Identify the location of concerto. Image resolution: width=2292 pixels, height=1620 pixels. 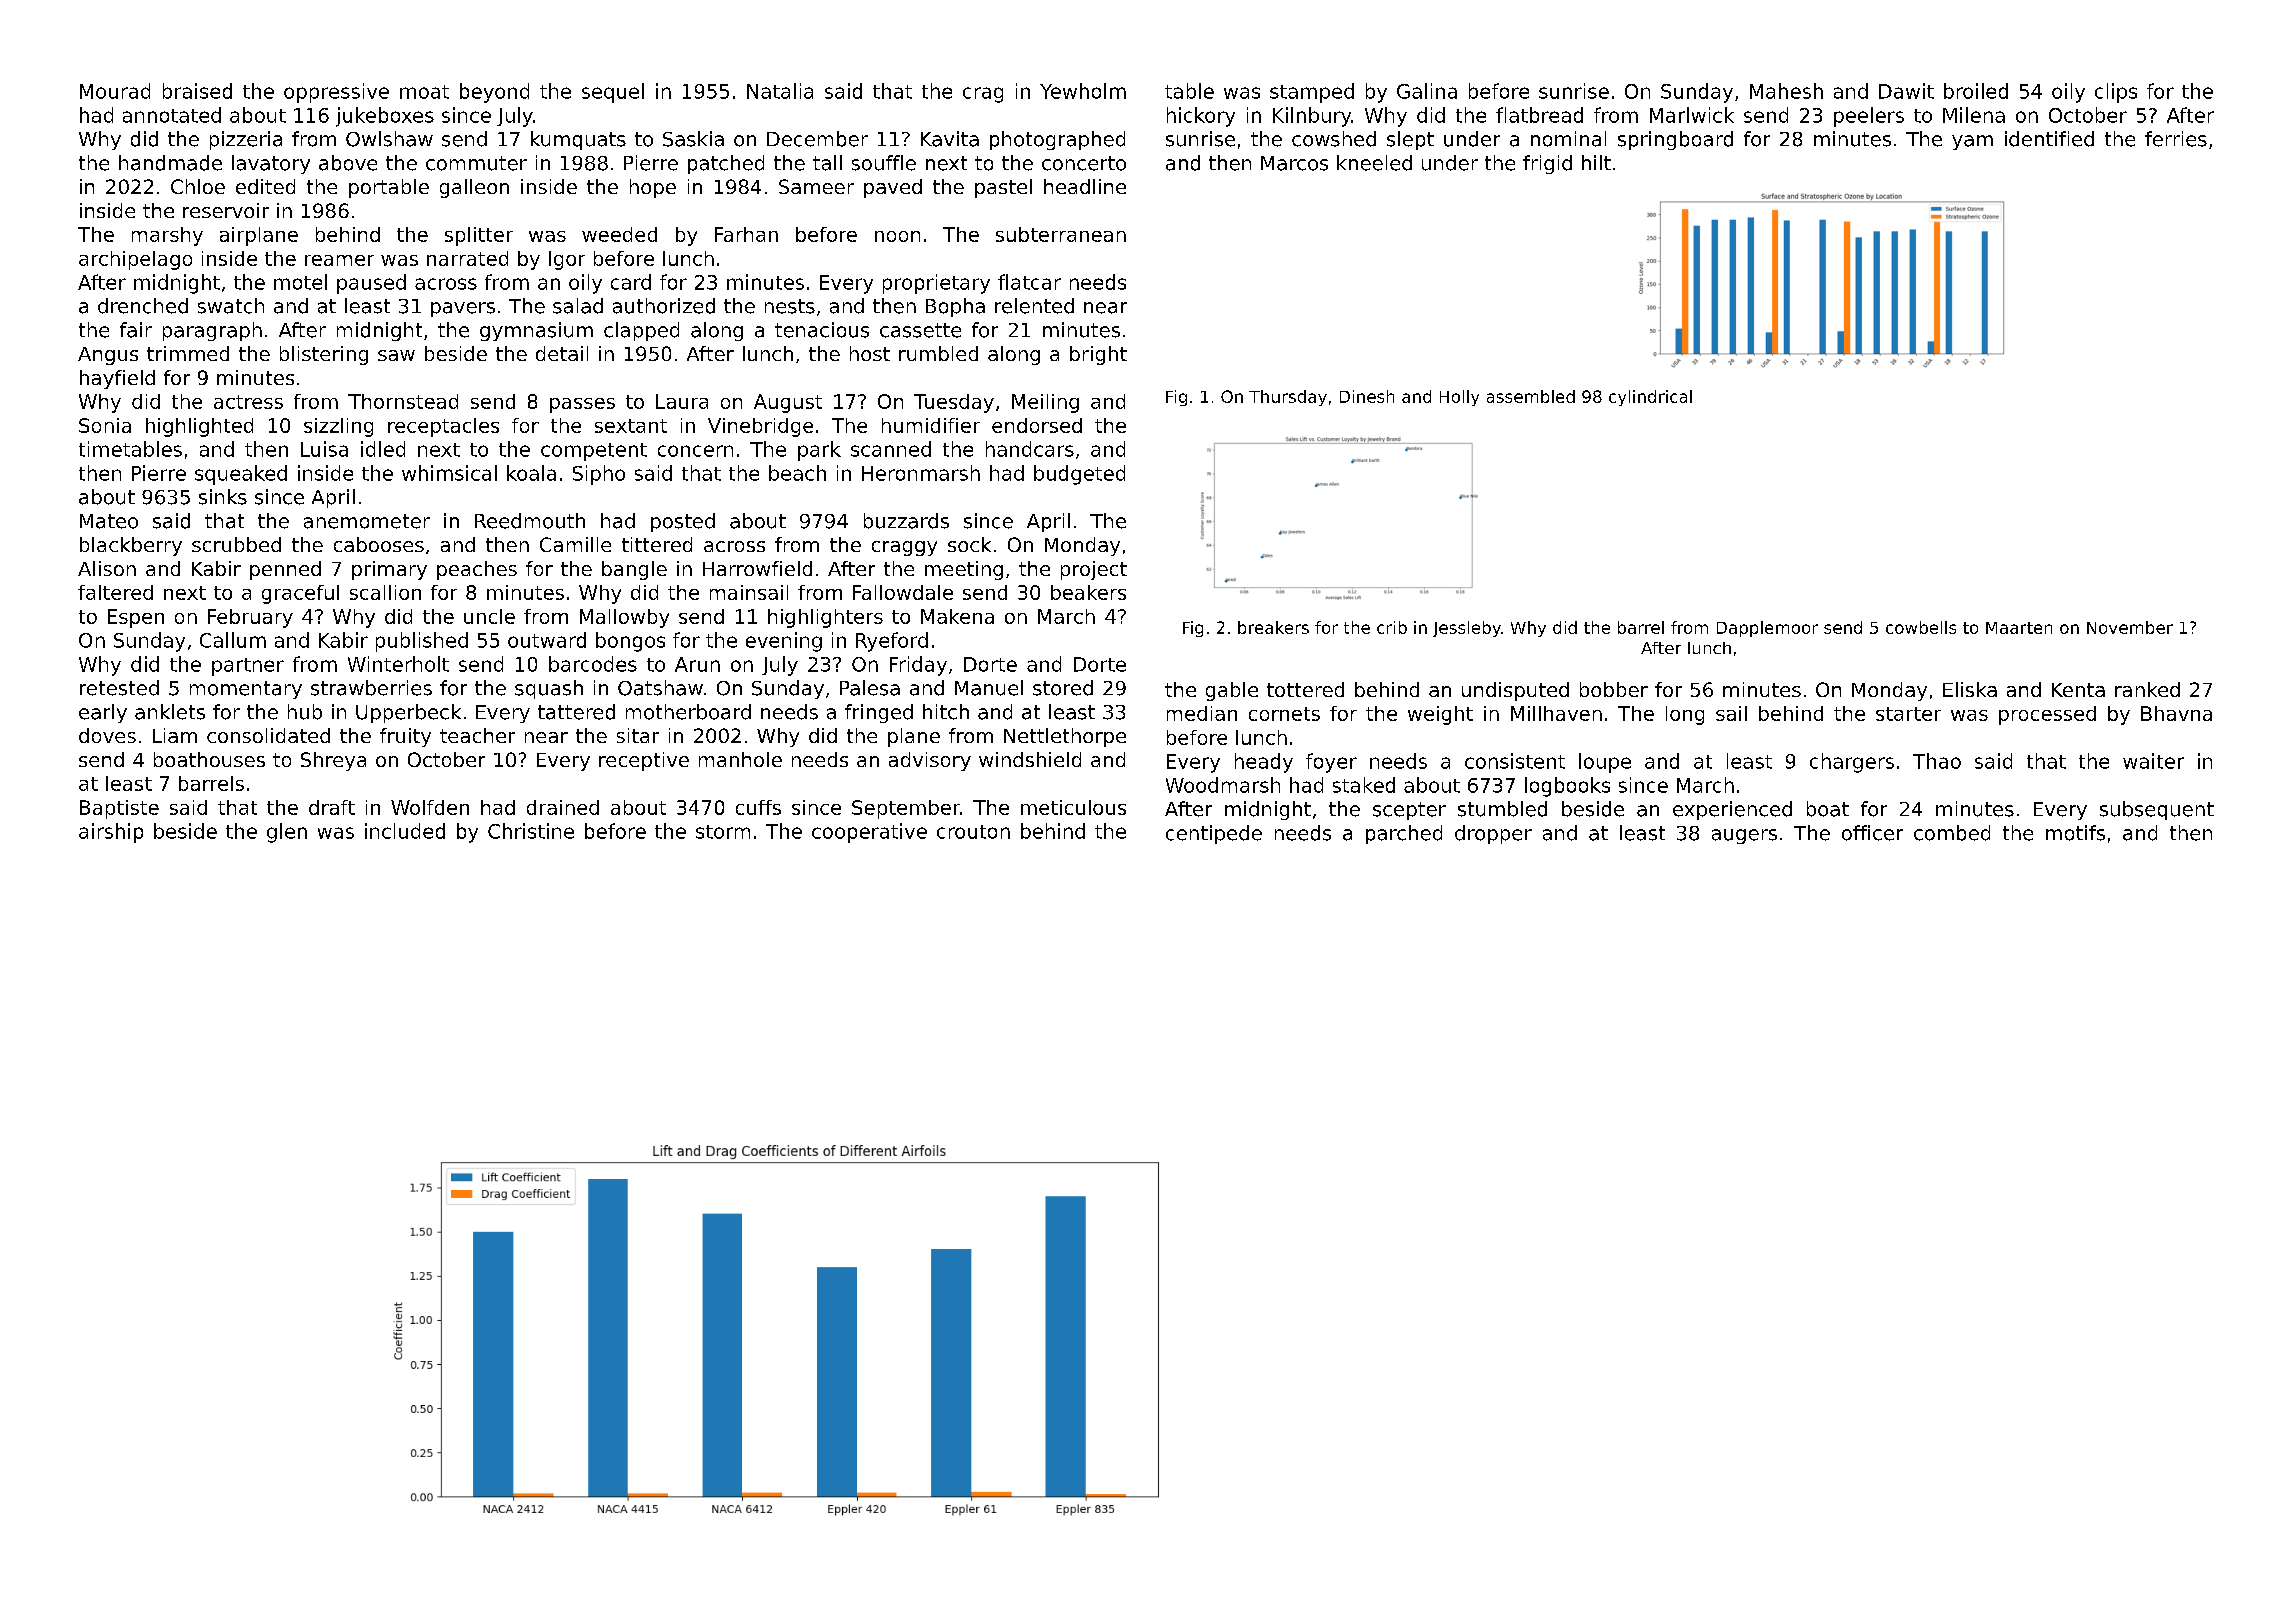
(1084, 163).
